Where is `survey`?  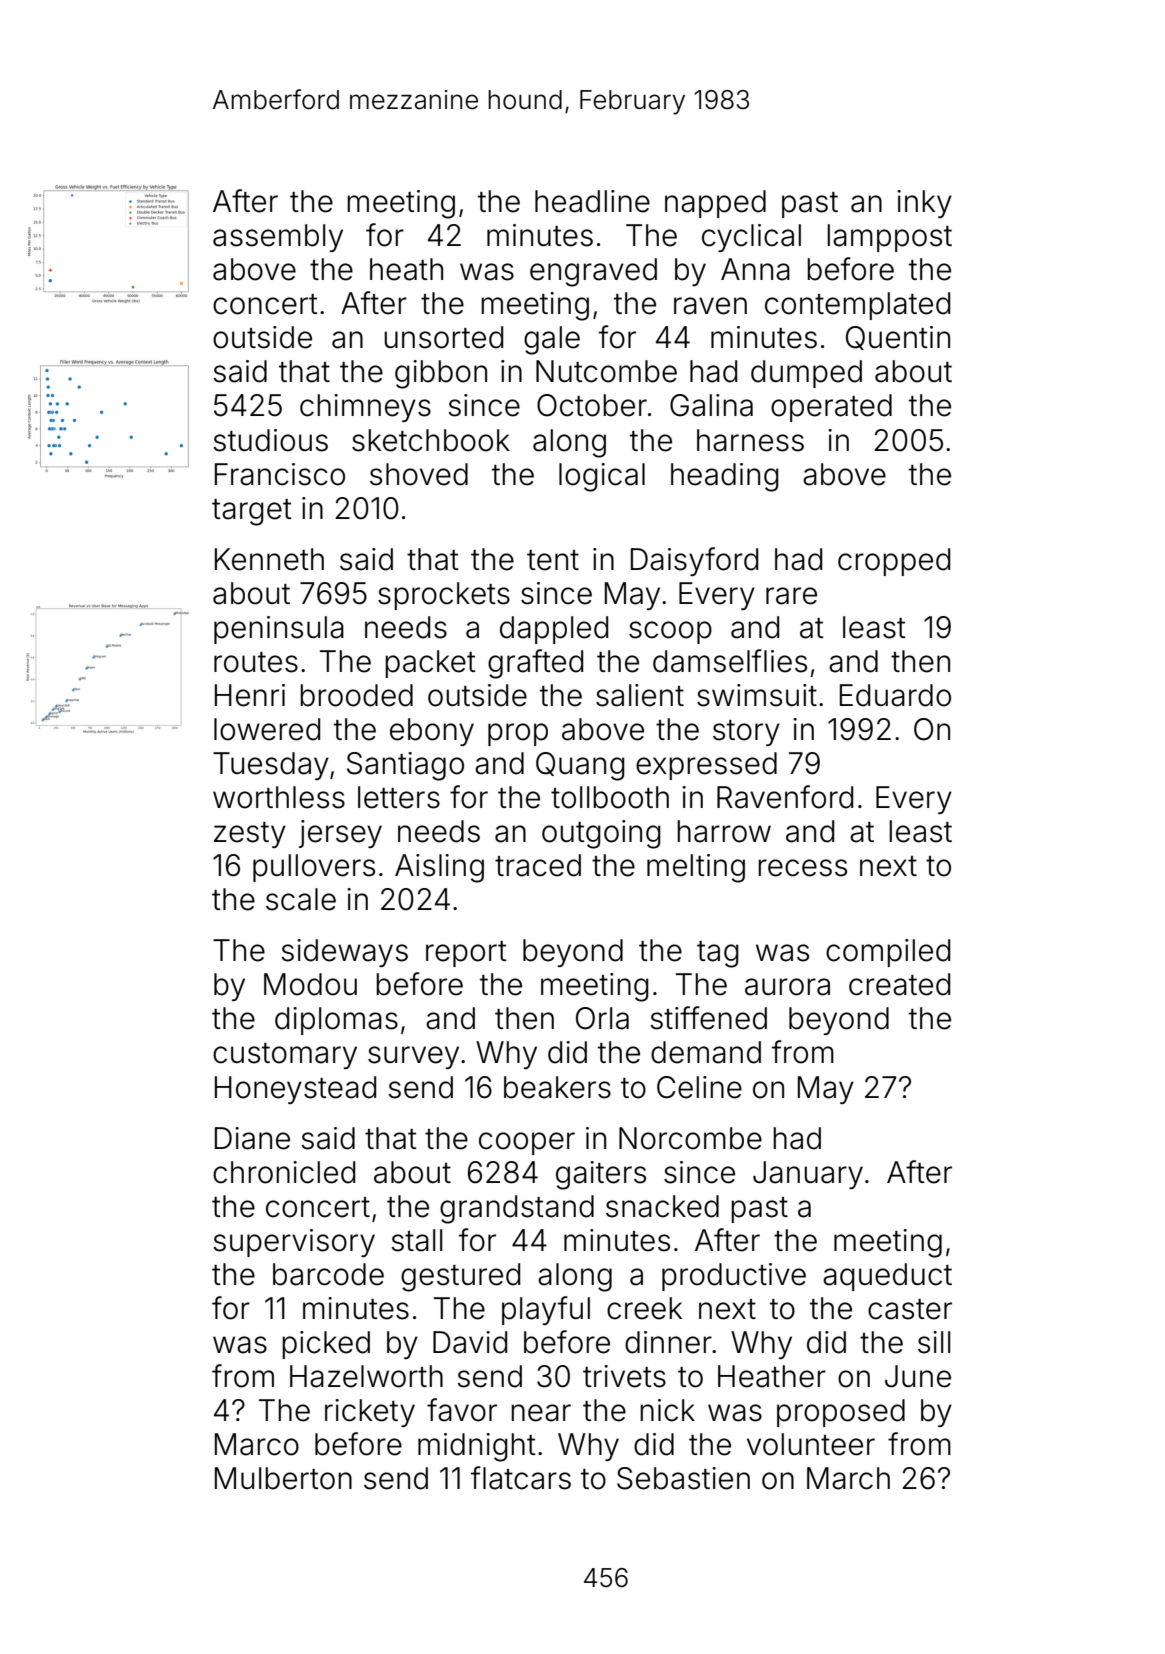
survey is located at coordinates (413, 1057).
